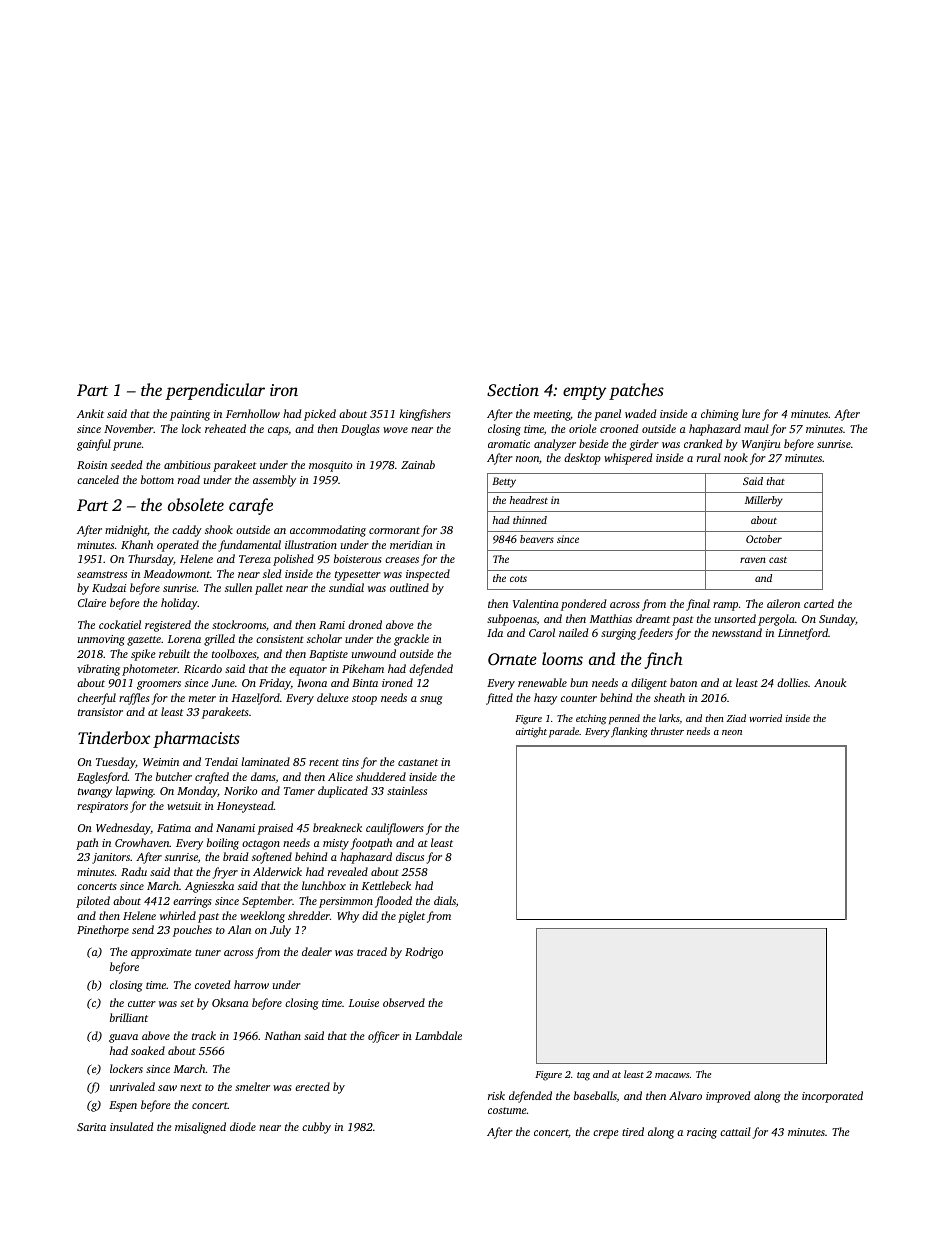 This screenshot has width=952, height=1233. Describe the element at coordinates (177, 573) in the screenshot. I see `Meadowmont` at that location.
